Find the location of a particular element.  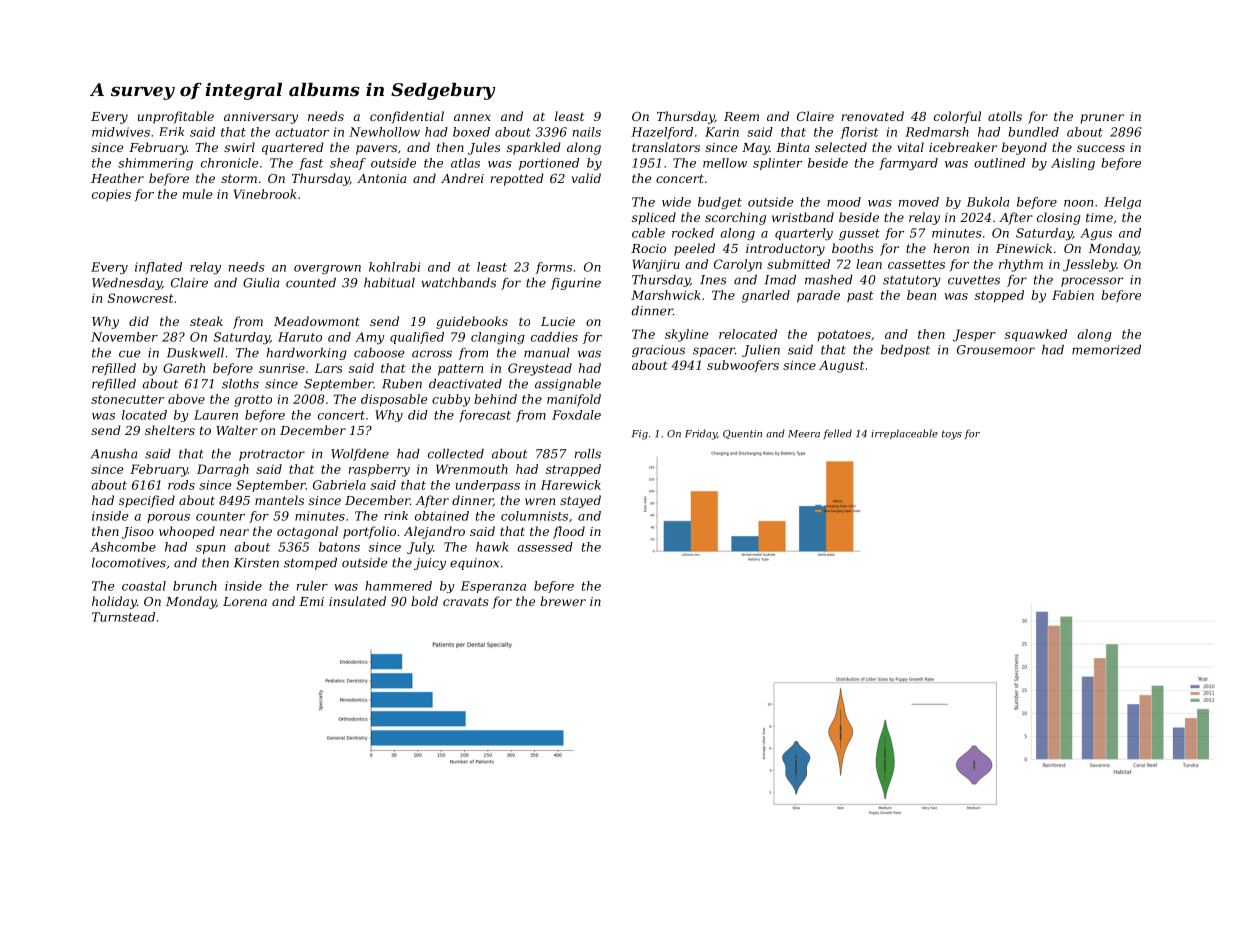

Reem is located at coordinates (741, 116).
